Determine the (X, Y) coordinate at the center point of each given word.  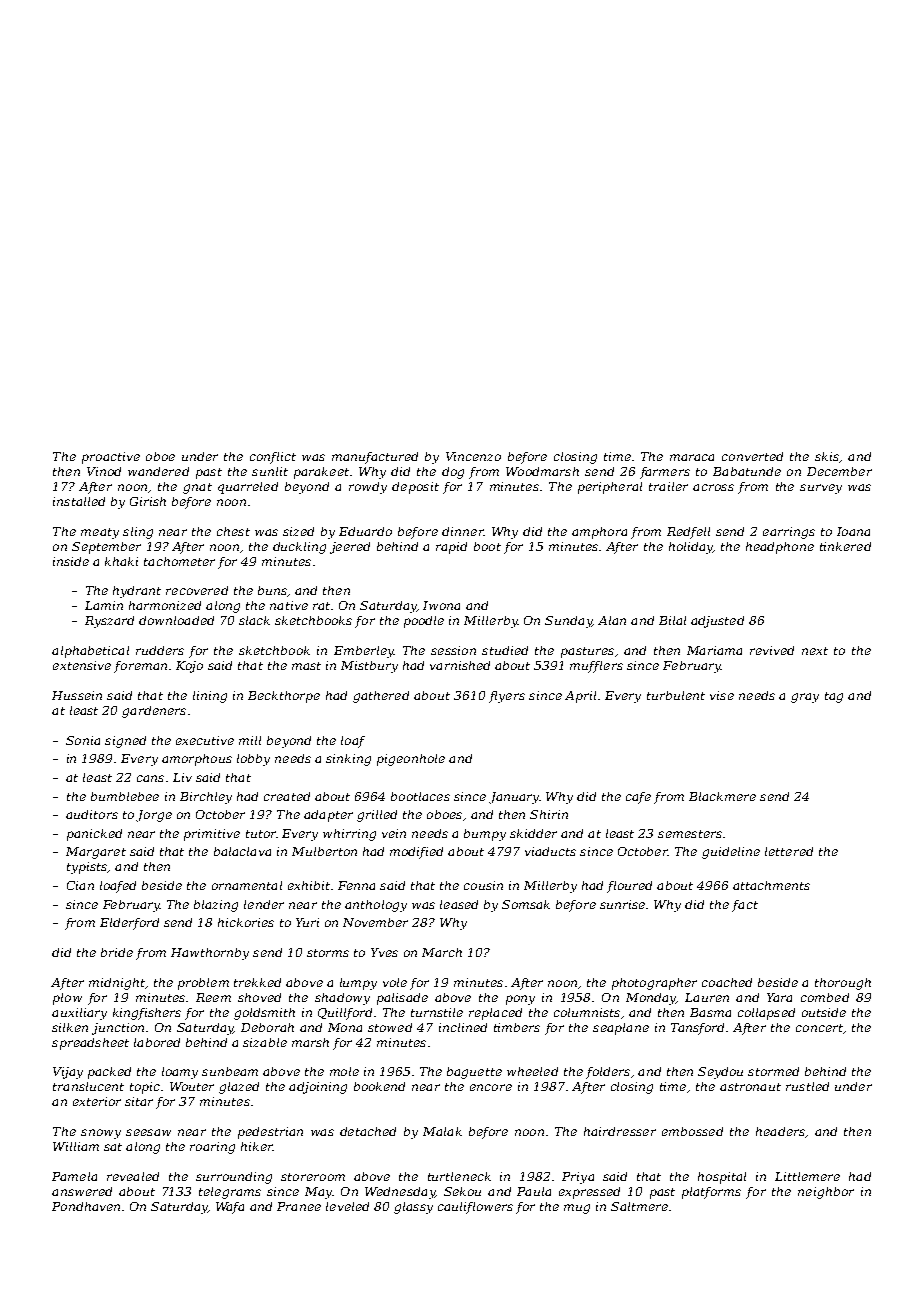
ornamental (247, 885)
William (76, 1146)
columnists (587, 1012)
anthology (376, 906)
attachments (771, 885)
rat (321, 606)
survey (821, 489)
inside (71, 561)
